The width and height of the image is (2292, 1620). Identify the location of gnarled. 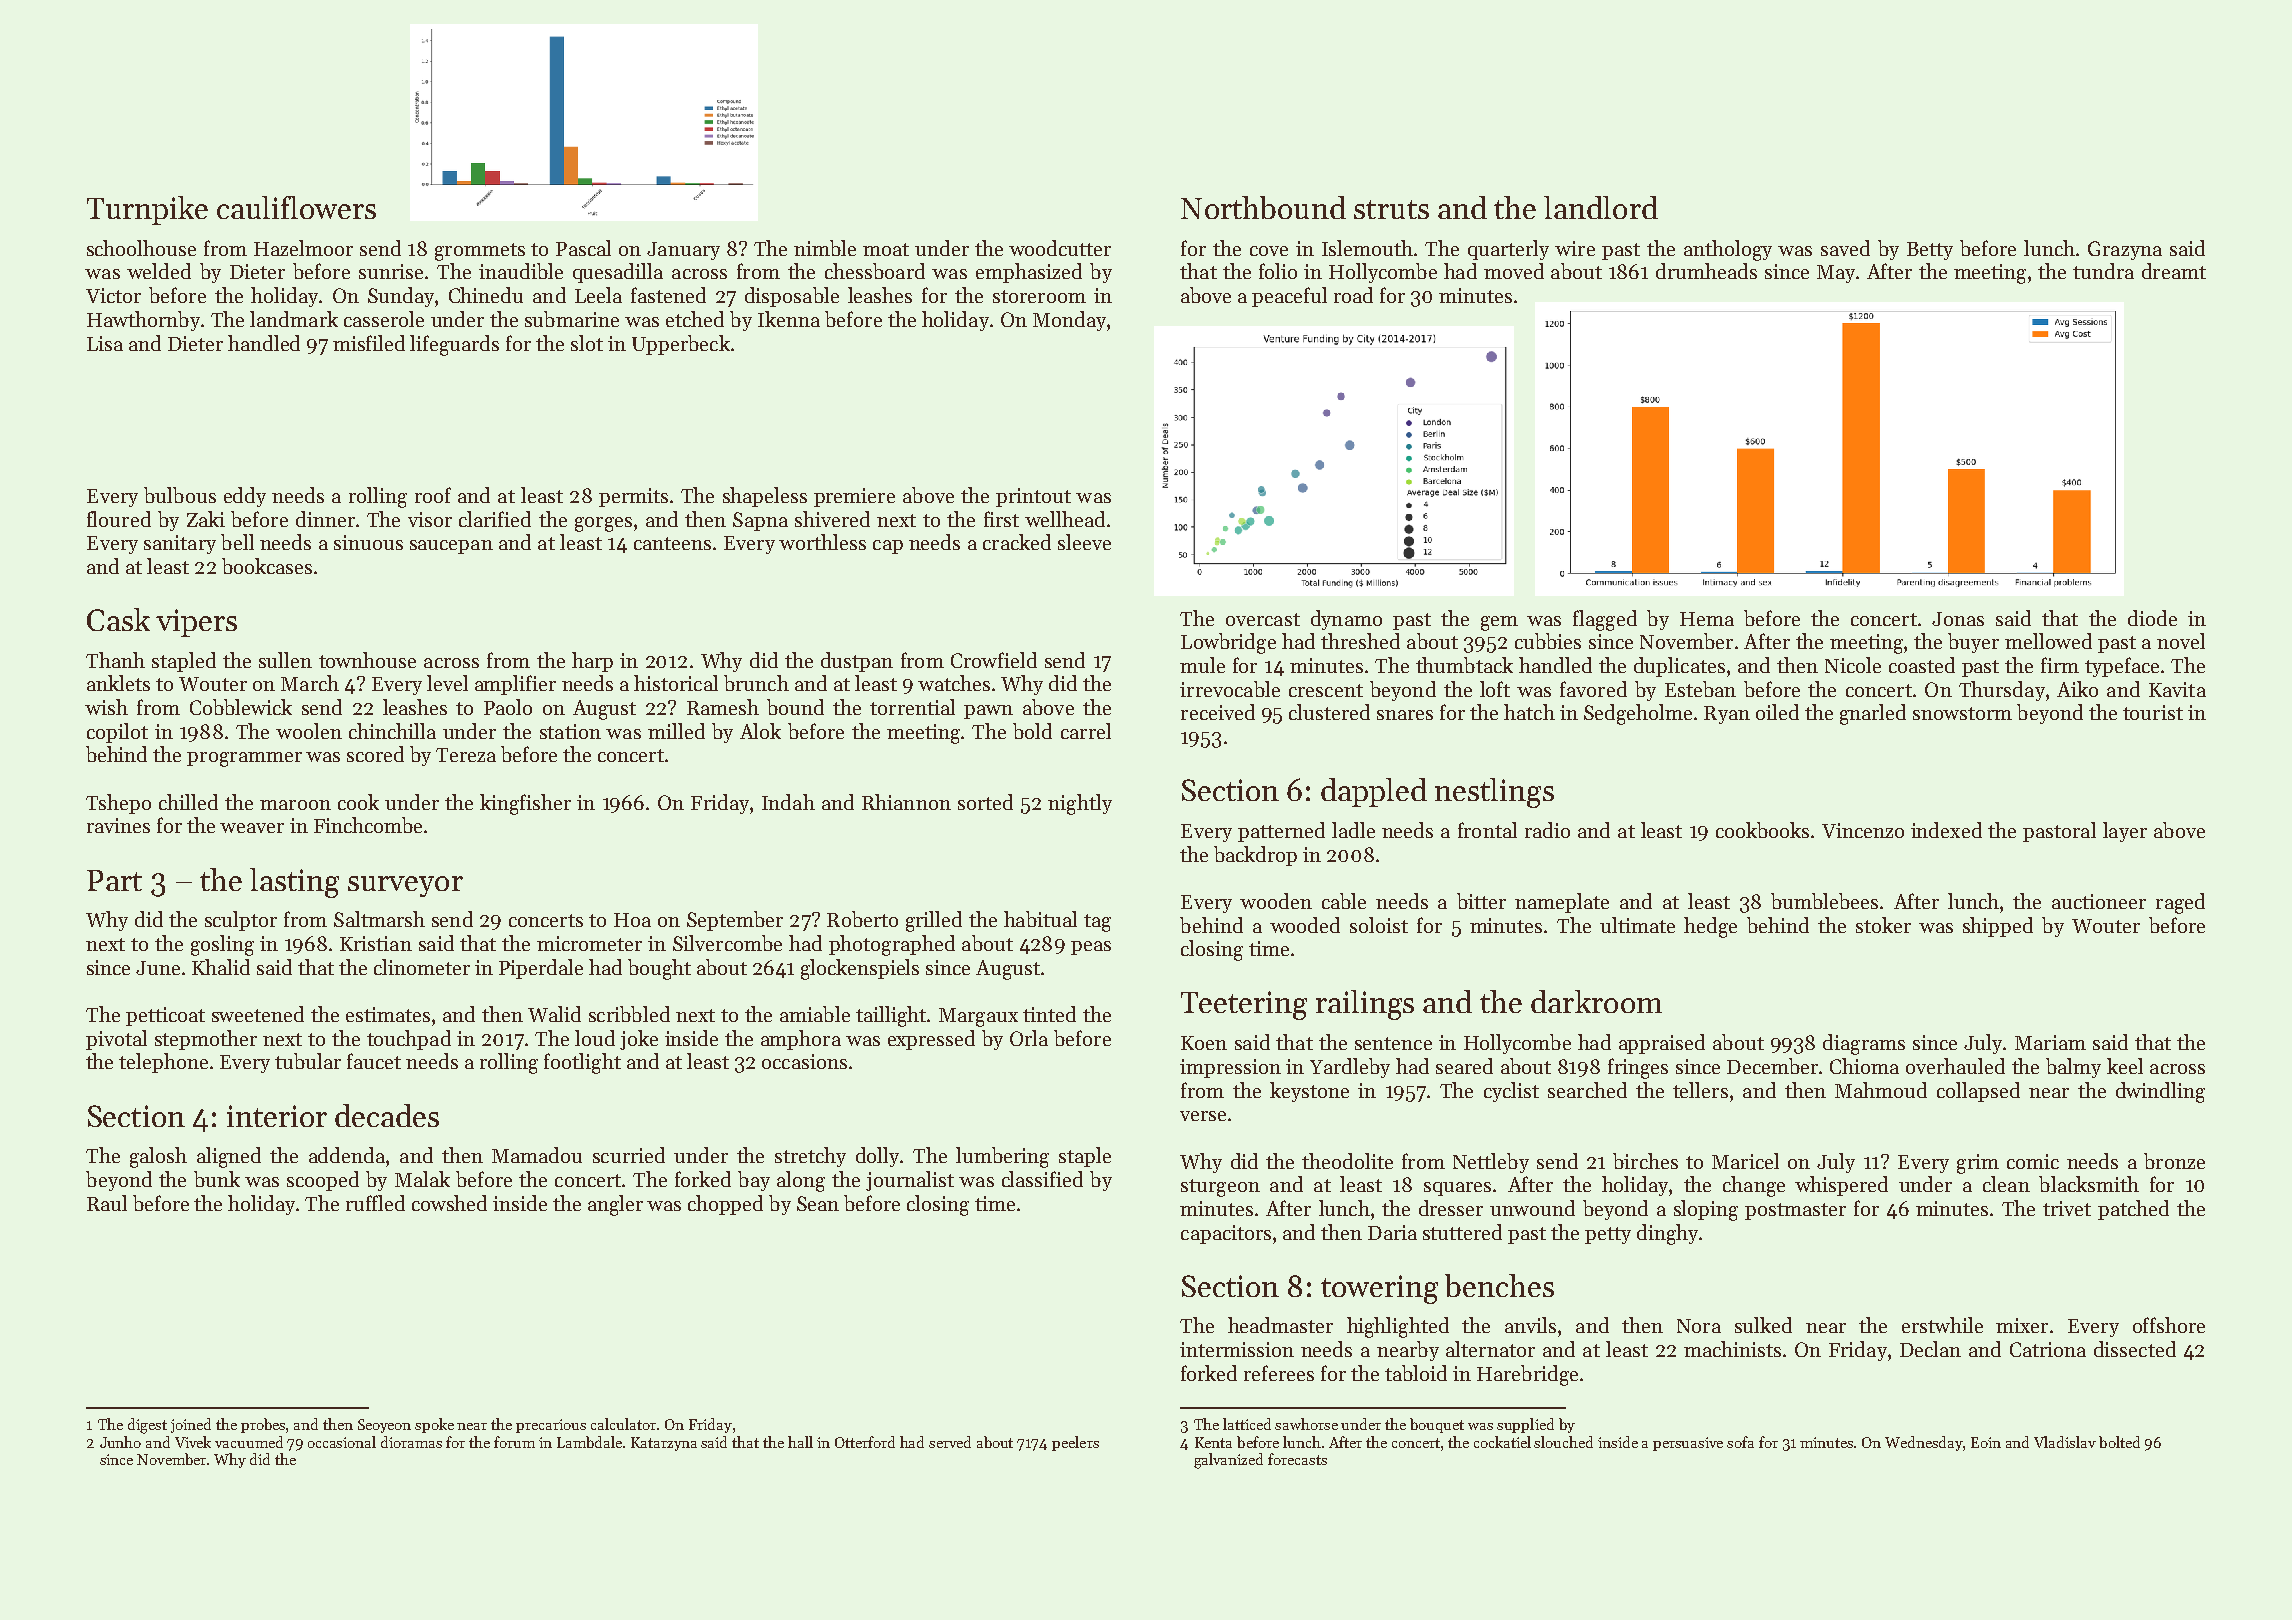
(1873, 714).
